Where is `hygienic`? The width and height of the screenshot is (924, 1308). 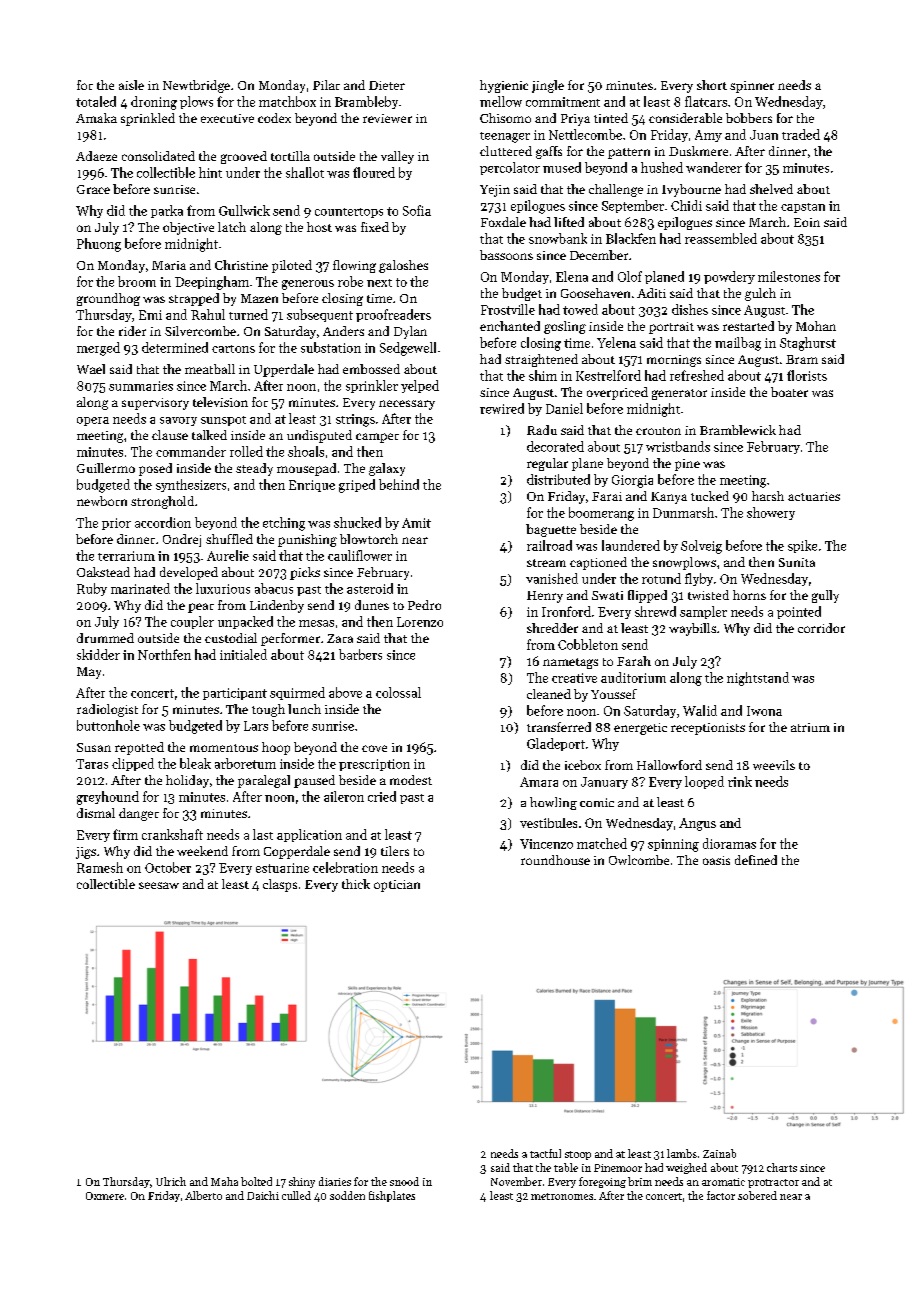 hygienic is located at coordinates (504, 86).
